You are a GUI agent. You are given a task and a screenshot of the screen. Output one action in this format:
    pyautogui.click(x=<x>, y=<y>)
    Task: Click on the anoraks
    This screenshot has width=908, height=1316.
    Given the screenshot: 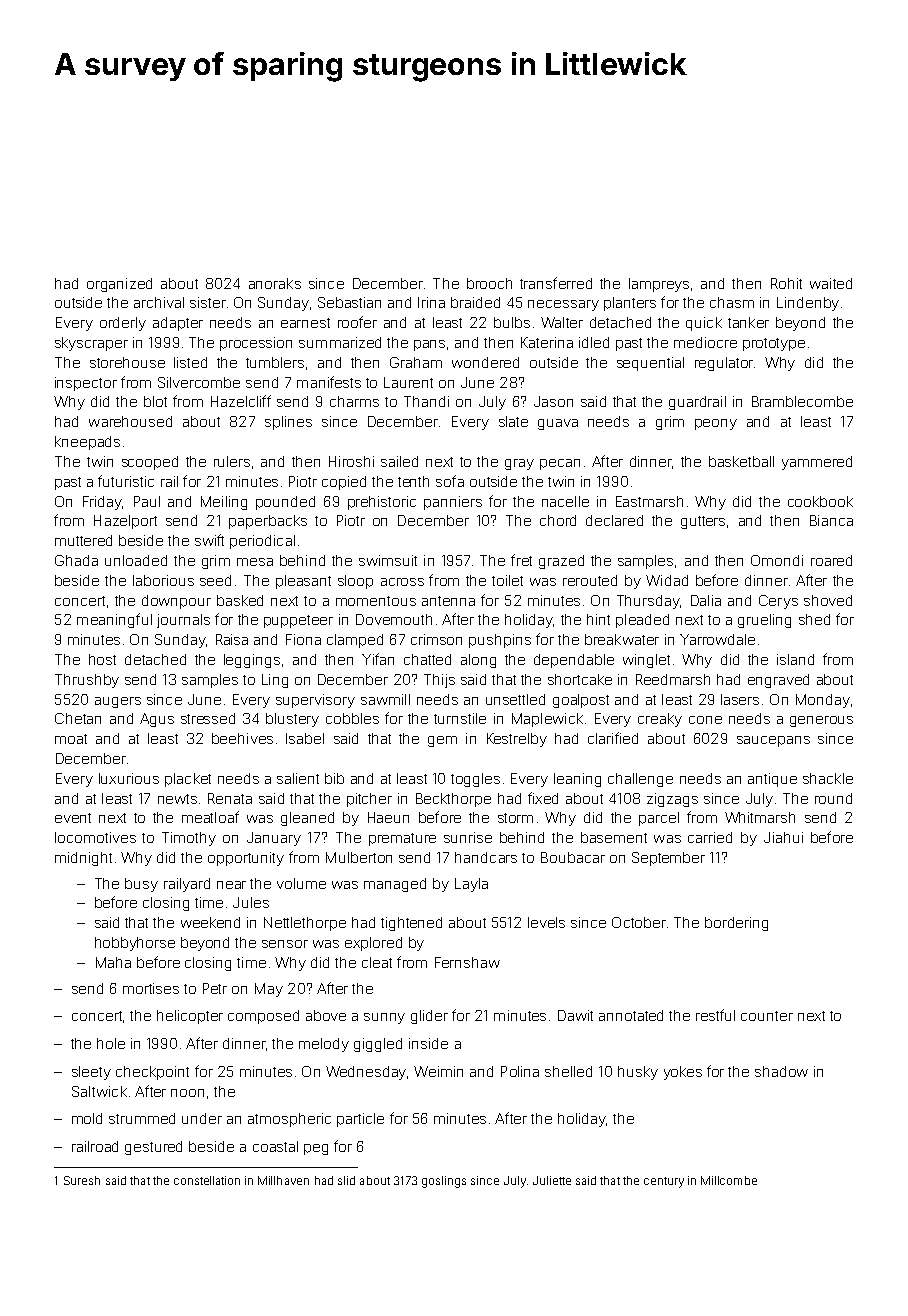 What is the action you would take?
    pyautogui.click(x=275, y=283)
